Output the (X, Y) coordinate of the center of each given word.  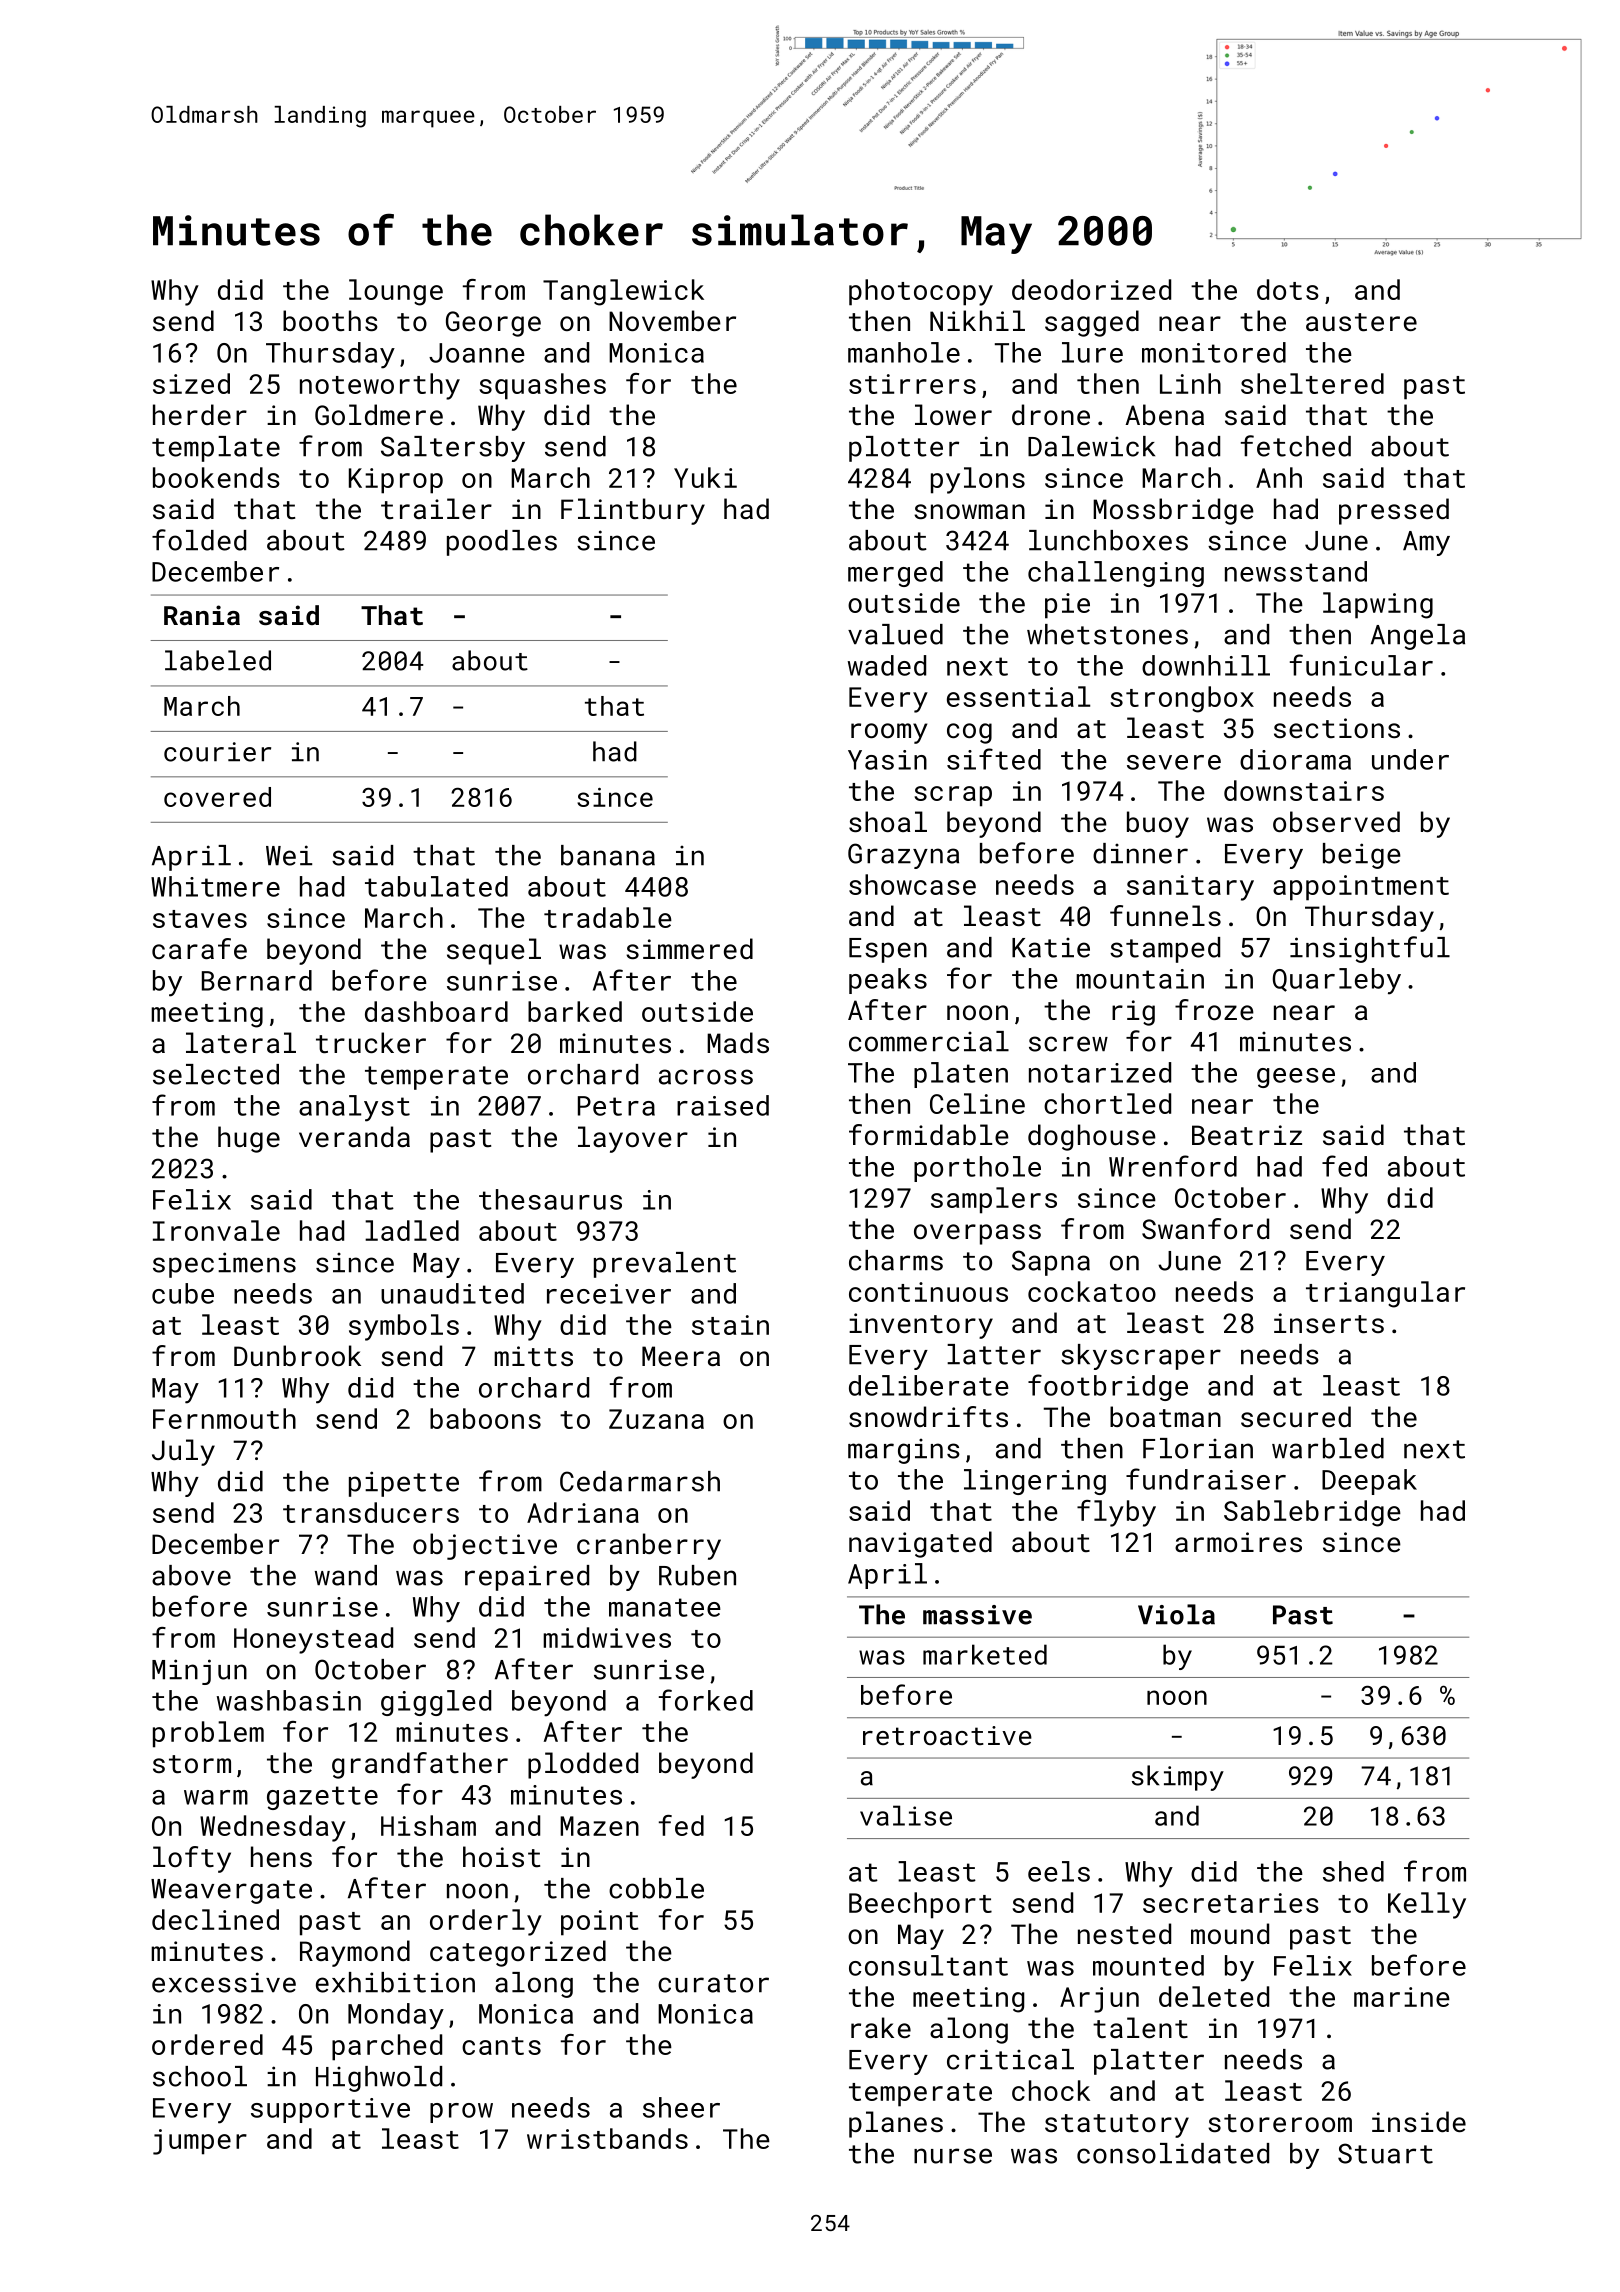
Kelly (1427, 1905)
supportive (330, 2110)
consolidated (1173, 2153)
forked (706, 1700)
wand (346, 1575)
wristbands (607, 2138)
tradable (608, 917)
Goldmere (379, 414)
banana (608, 855)
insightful (1370, 949)
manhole (904, 352)
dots (1288, 289)
